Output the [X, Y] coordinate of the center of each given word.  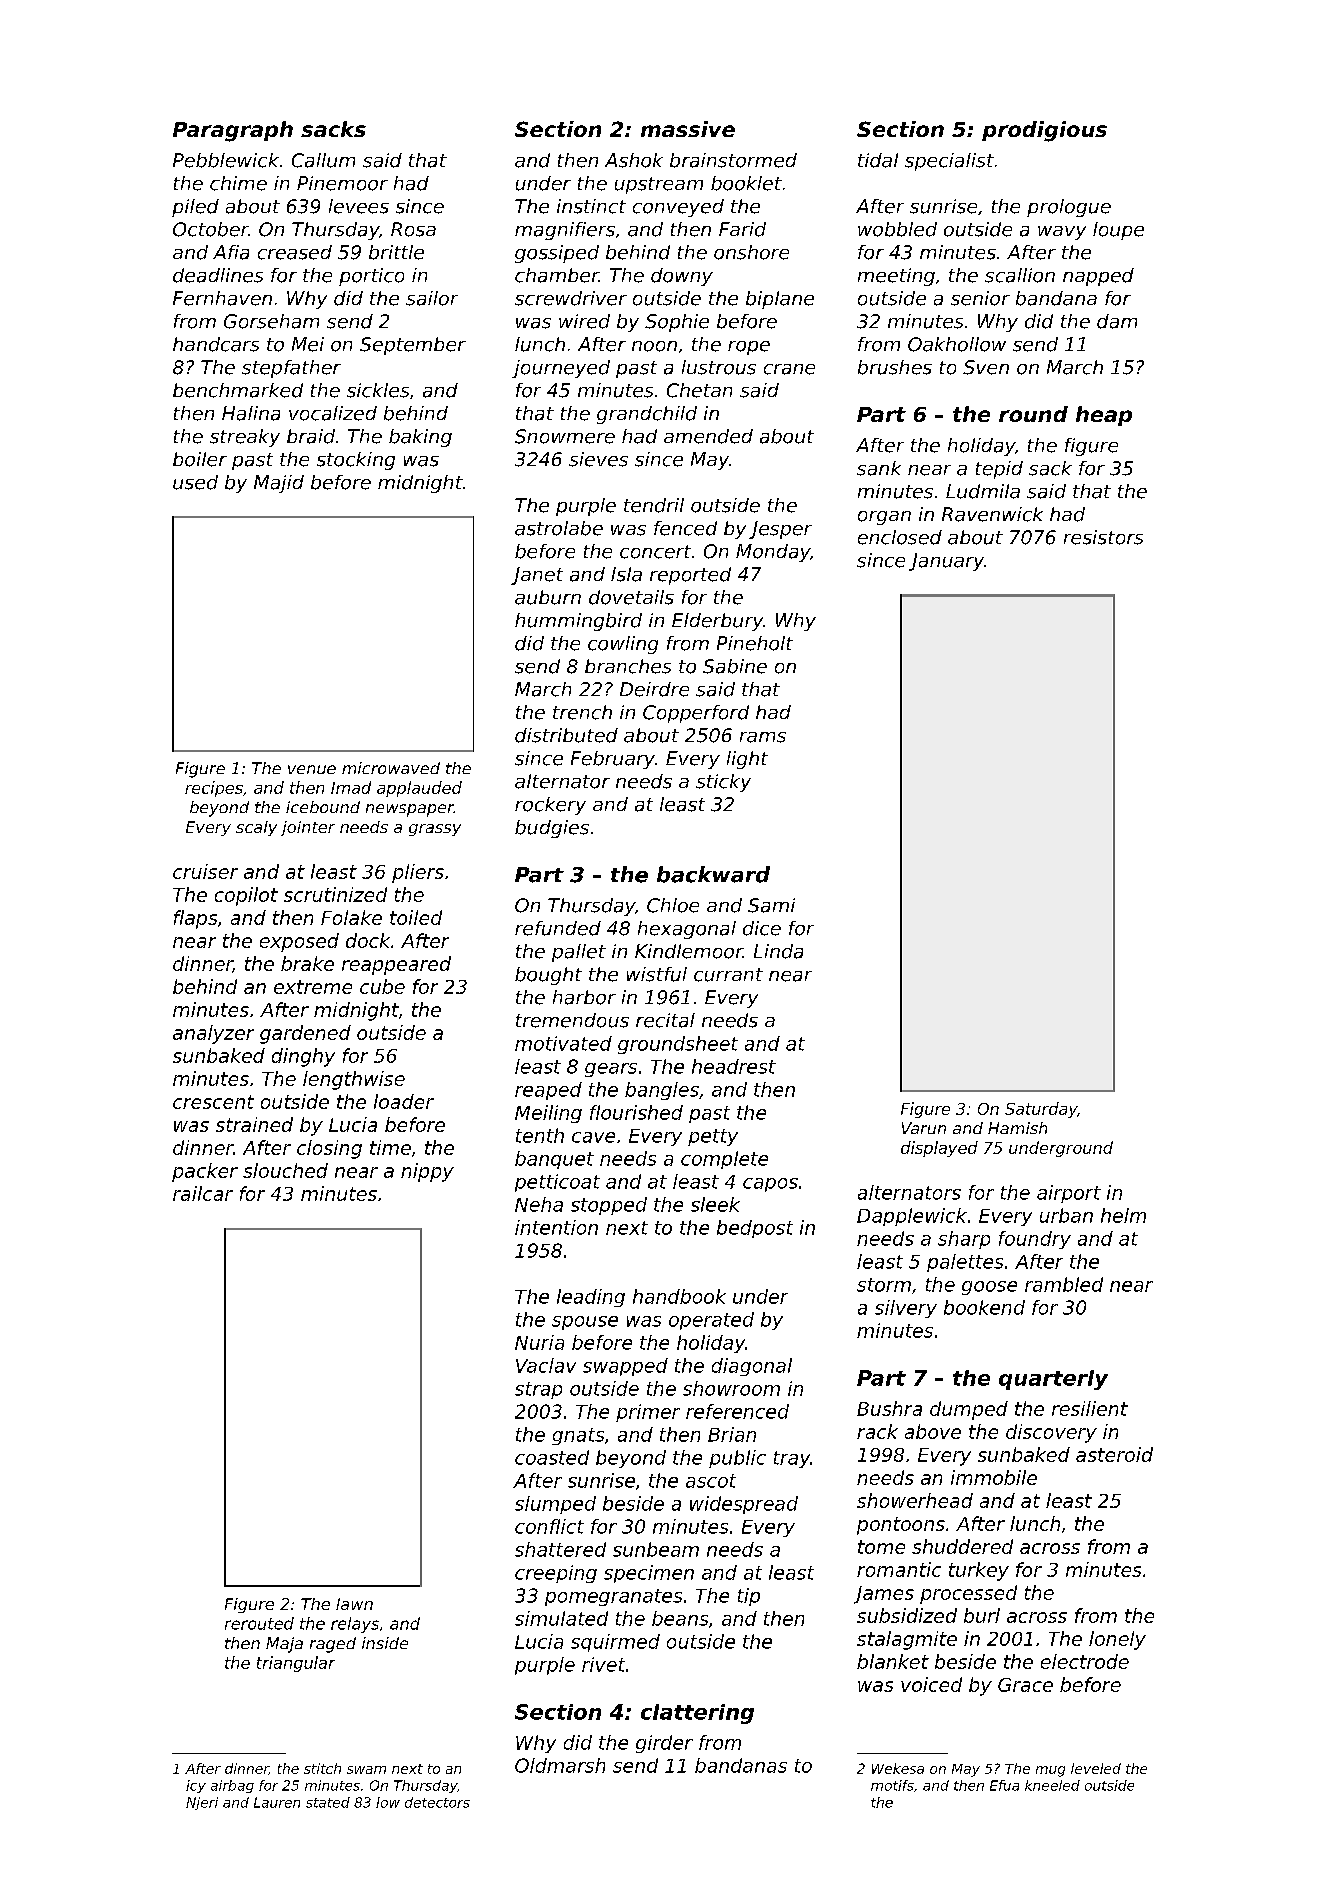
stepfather [291, 369]
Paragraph [233, 131]
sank [879, 468]
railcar [203, 1193]
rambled [1064, 1284]
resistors [1103, 537]
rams [763, 737]
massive [688, 129]
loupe [1118, 231]
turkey [979, 1571]
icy [196, 1786]
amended [708, 436]
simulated [561, 1618]
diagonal [752, 1367]
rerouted [259, 1623]
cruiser [205, 871]
